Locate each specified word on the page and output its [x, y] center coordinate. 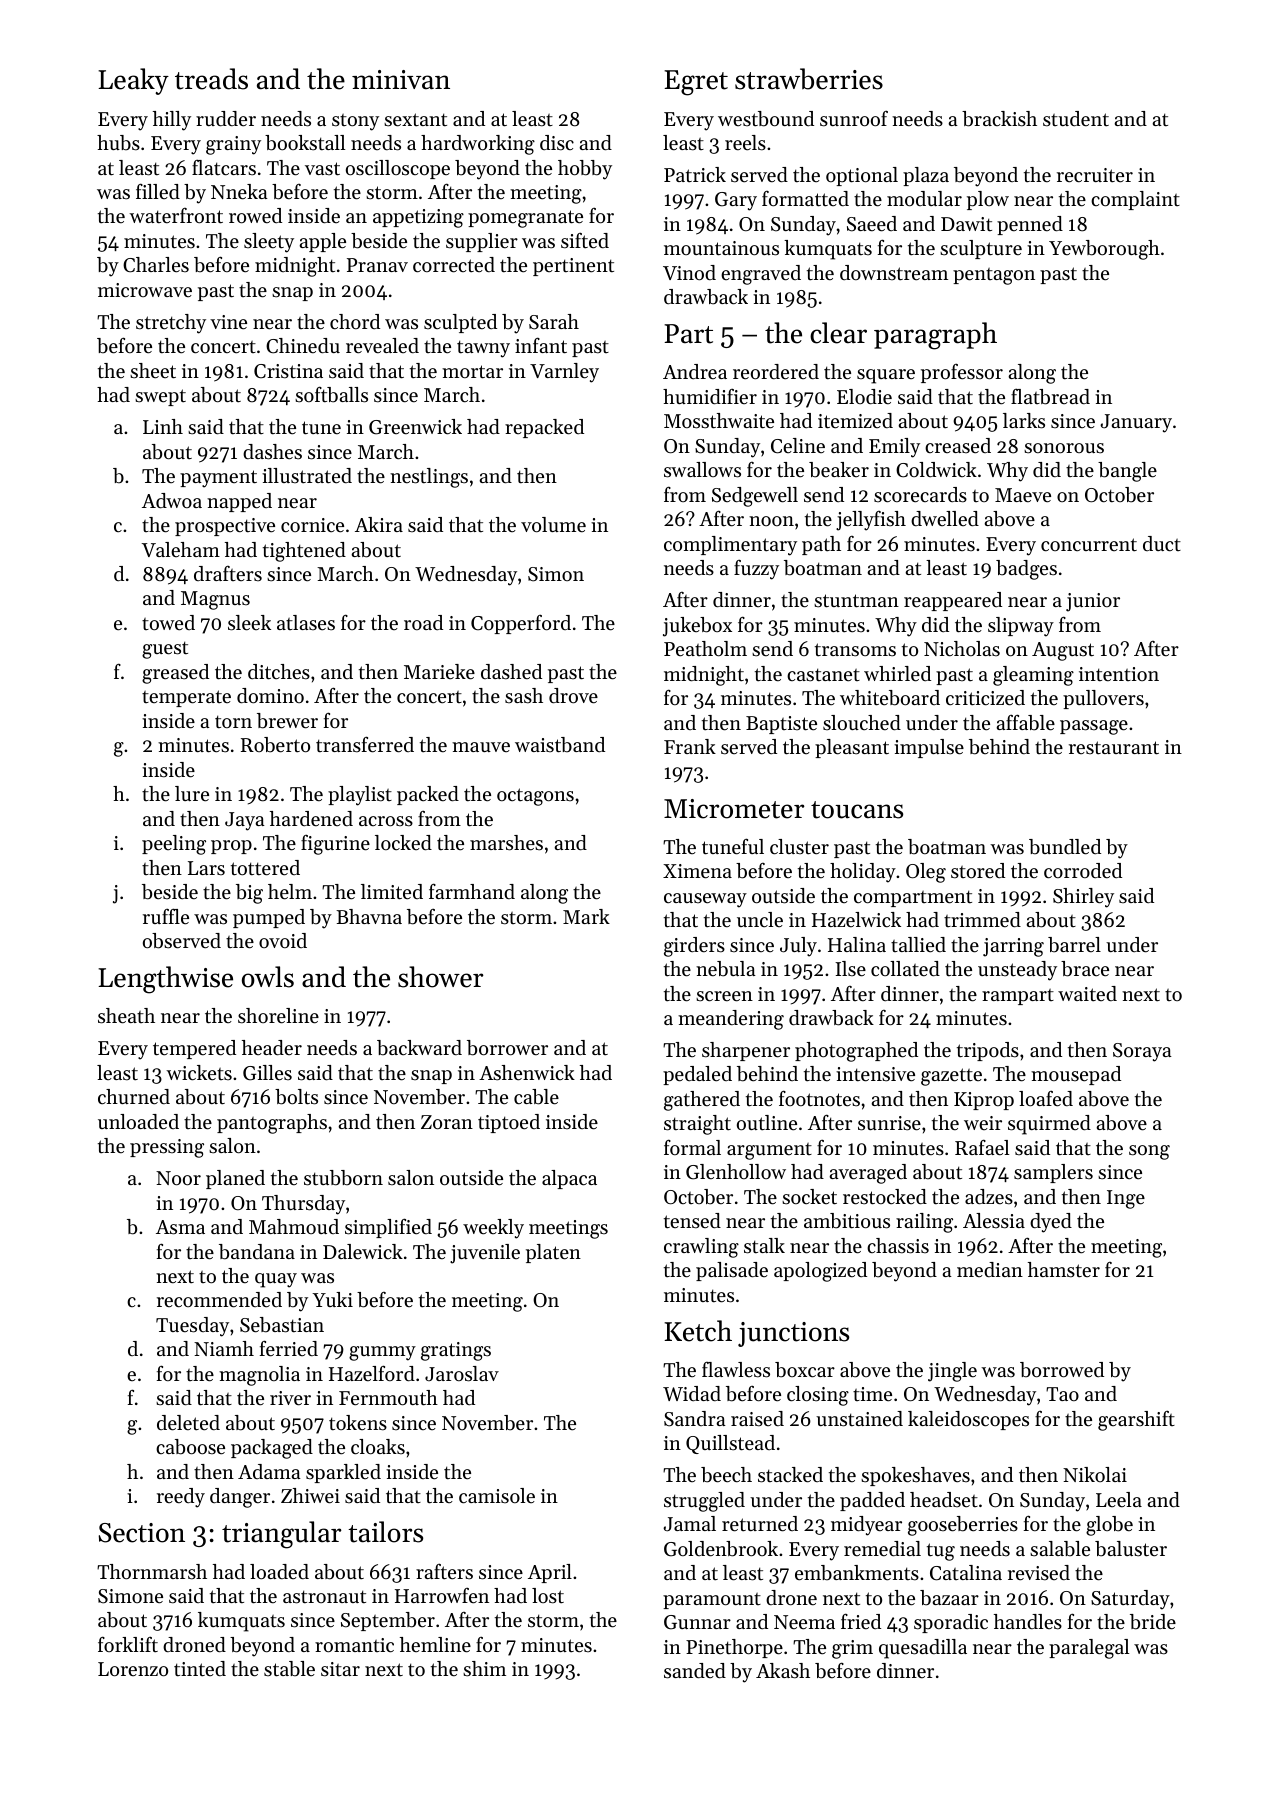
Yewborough [1104, 250]
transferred [365, 744]
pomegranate [525, 219]
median [990, 1269]
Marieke [439, 672]
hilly [172, 121]
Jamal [689, 1524]
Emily [894, 448]
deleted [188, 1423]
